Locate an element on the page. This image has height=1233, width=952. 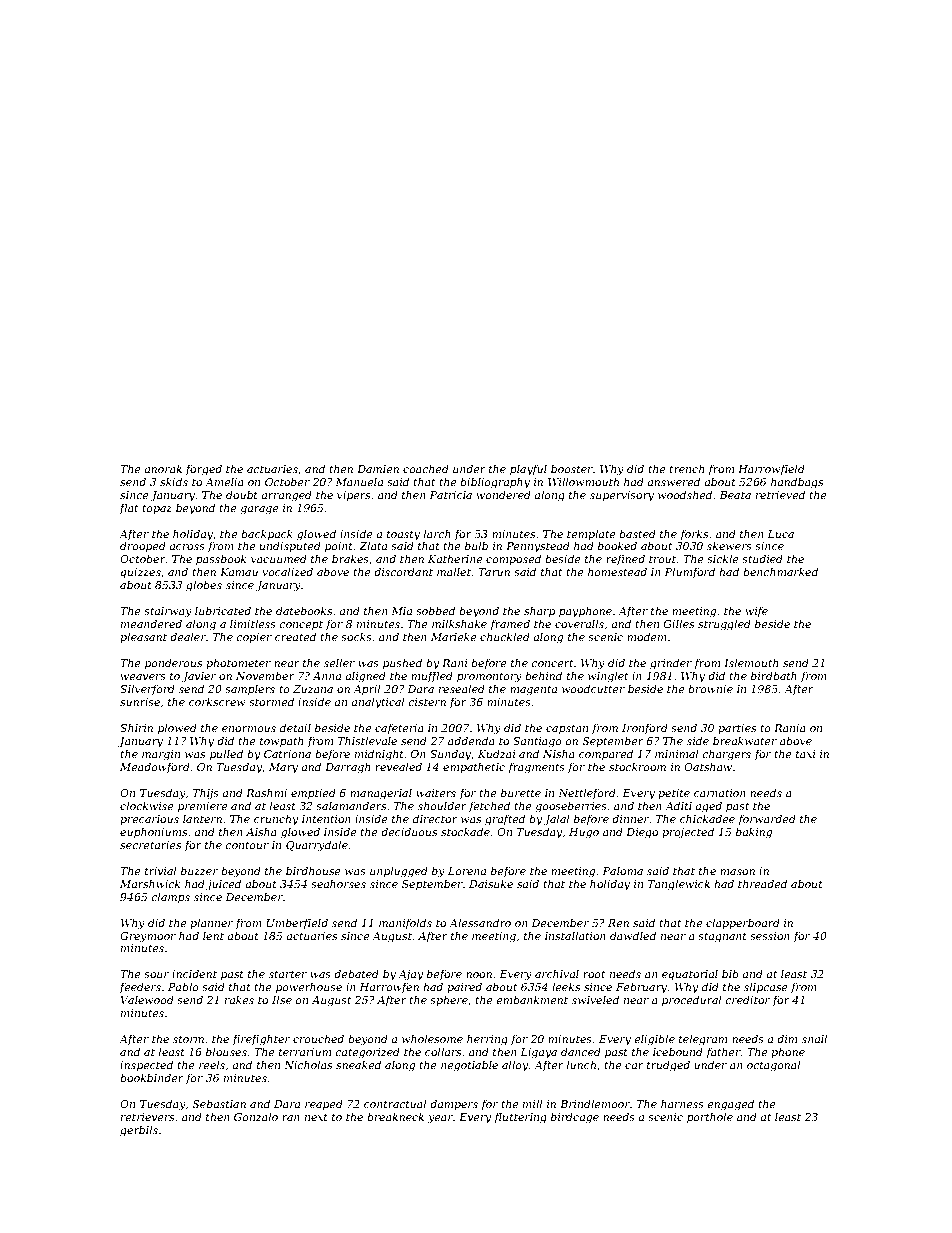
anorak is located at coordinates (163, 468).
